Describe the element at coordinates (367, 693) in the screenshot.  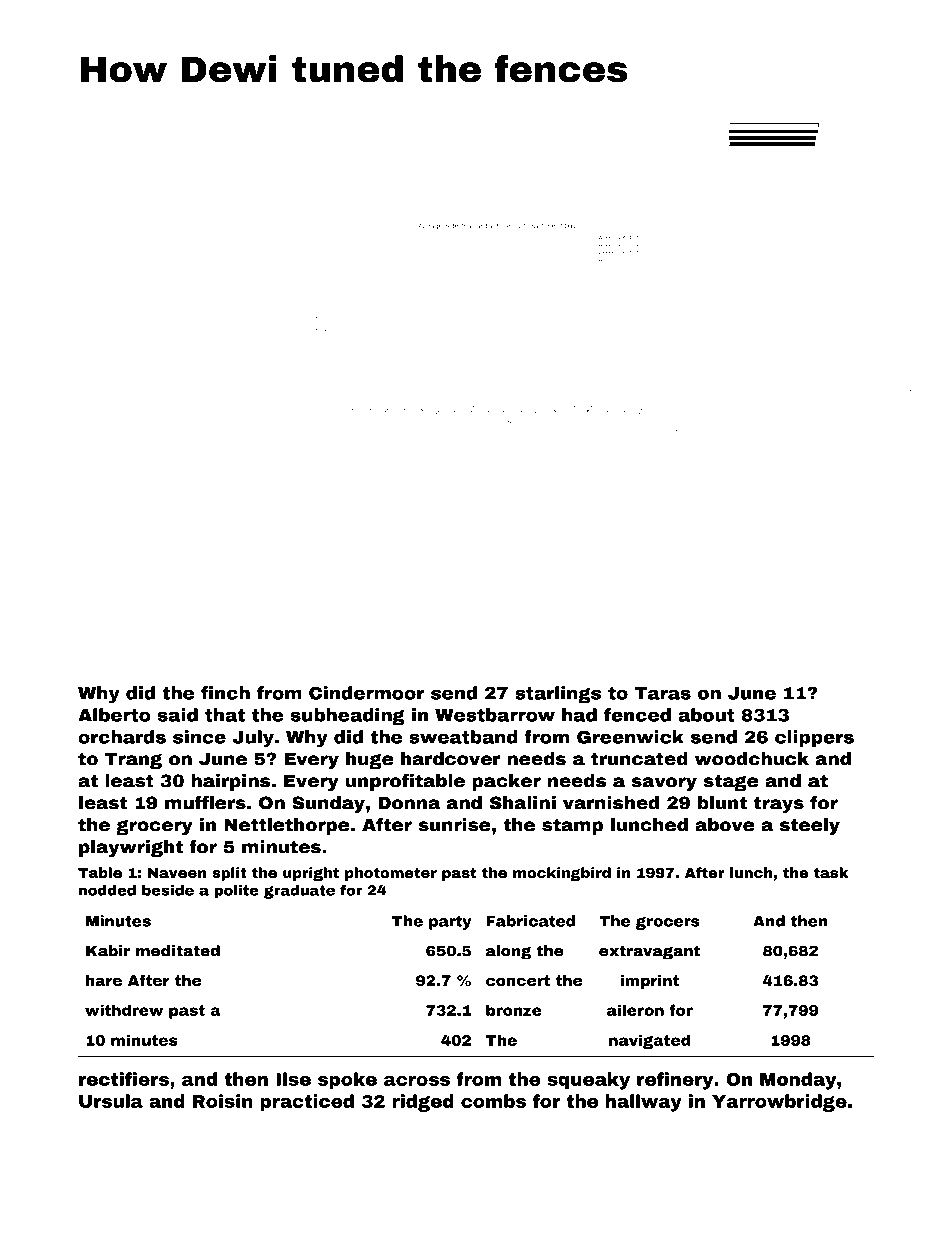
I see `Cindermoor` at that location.
